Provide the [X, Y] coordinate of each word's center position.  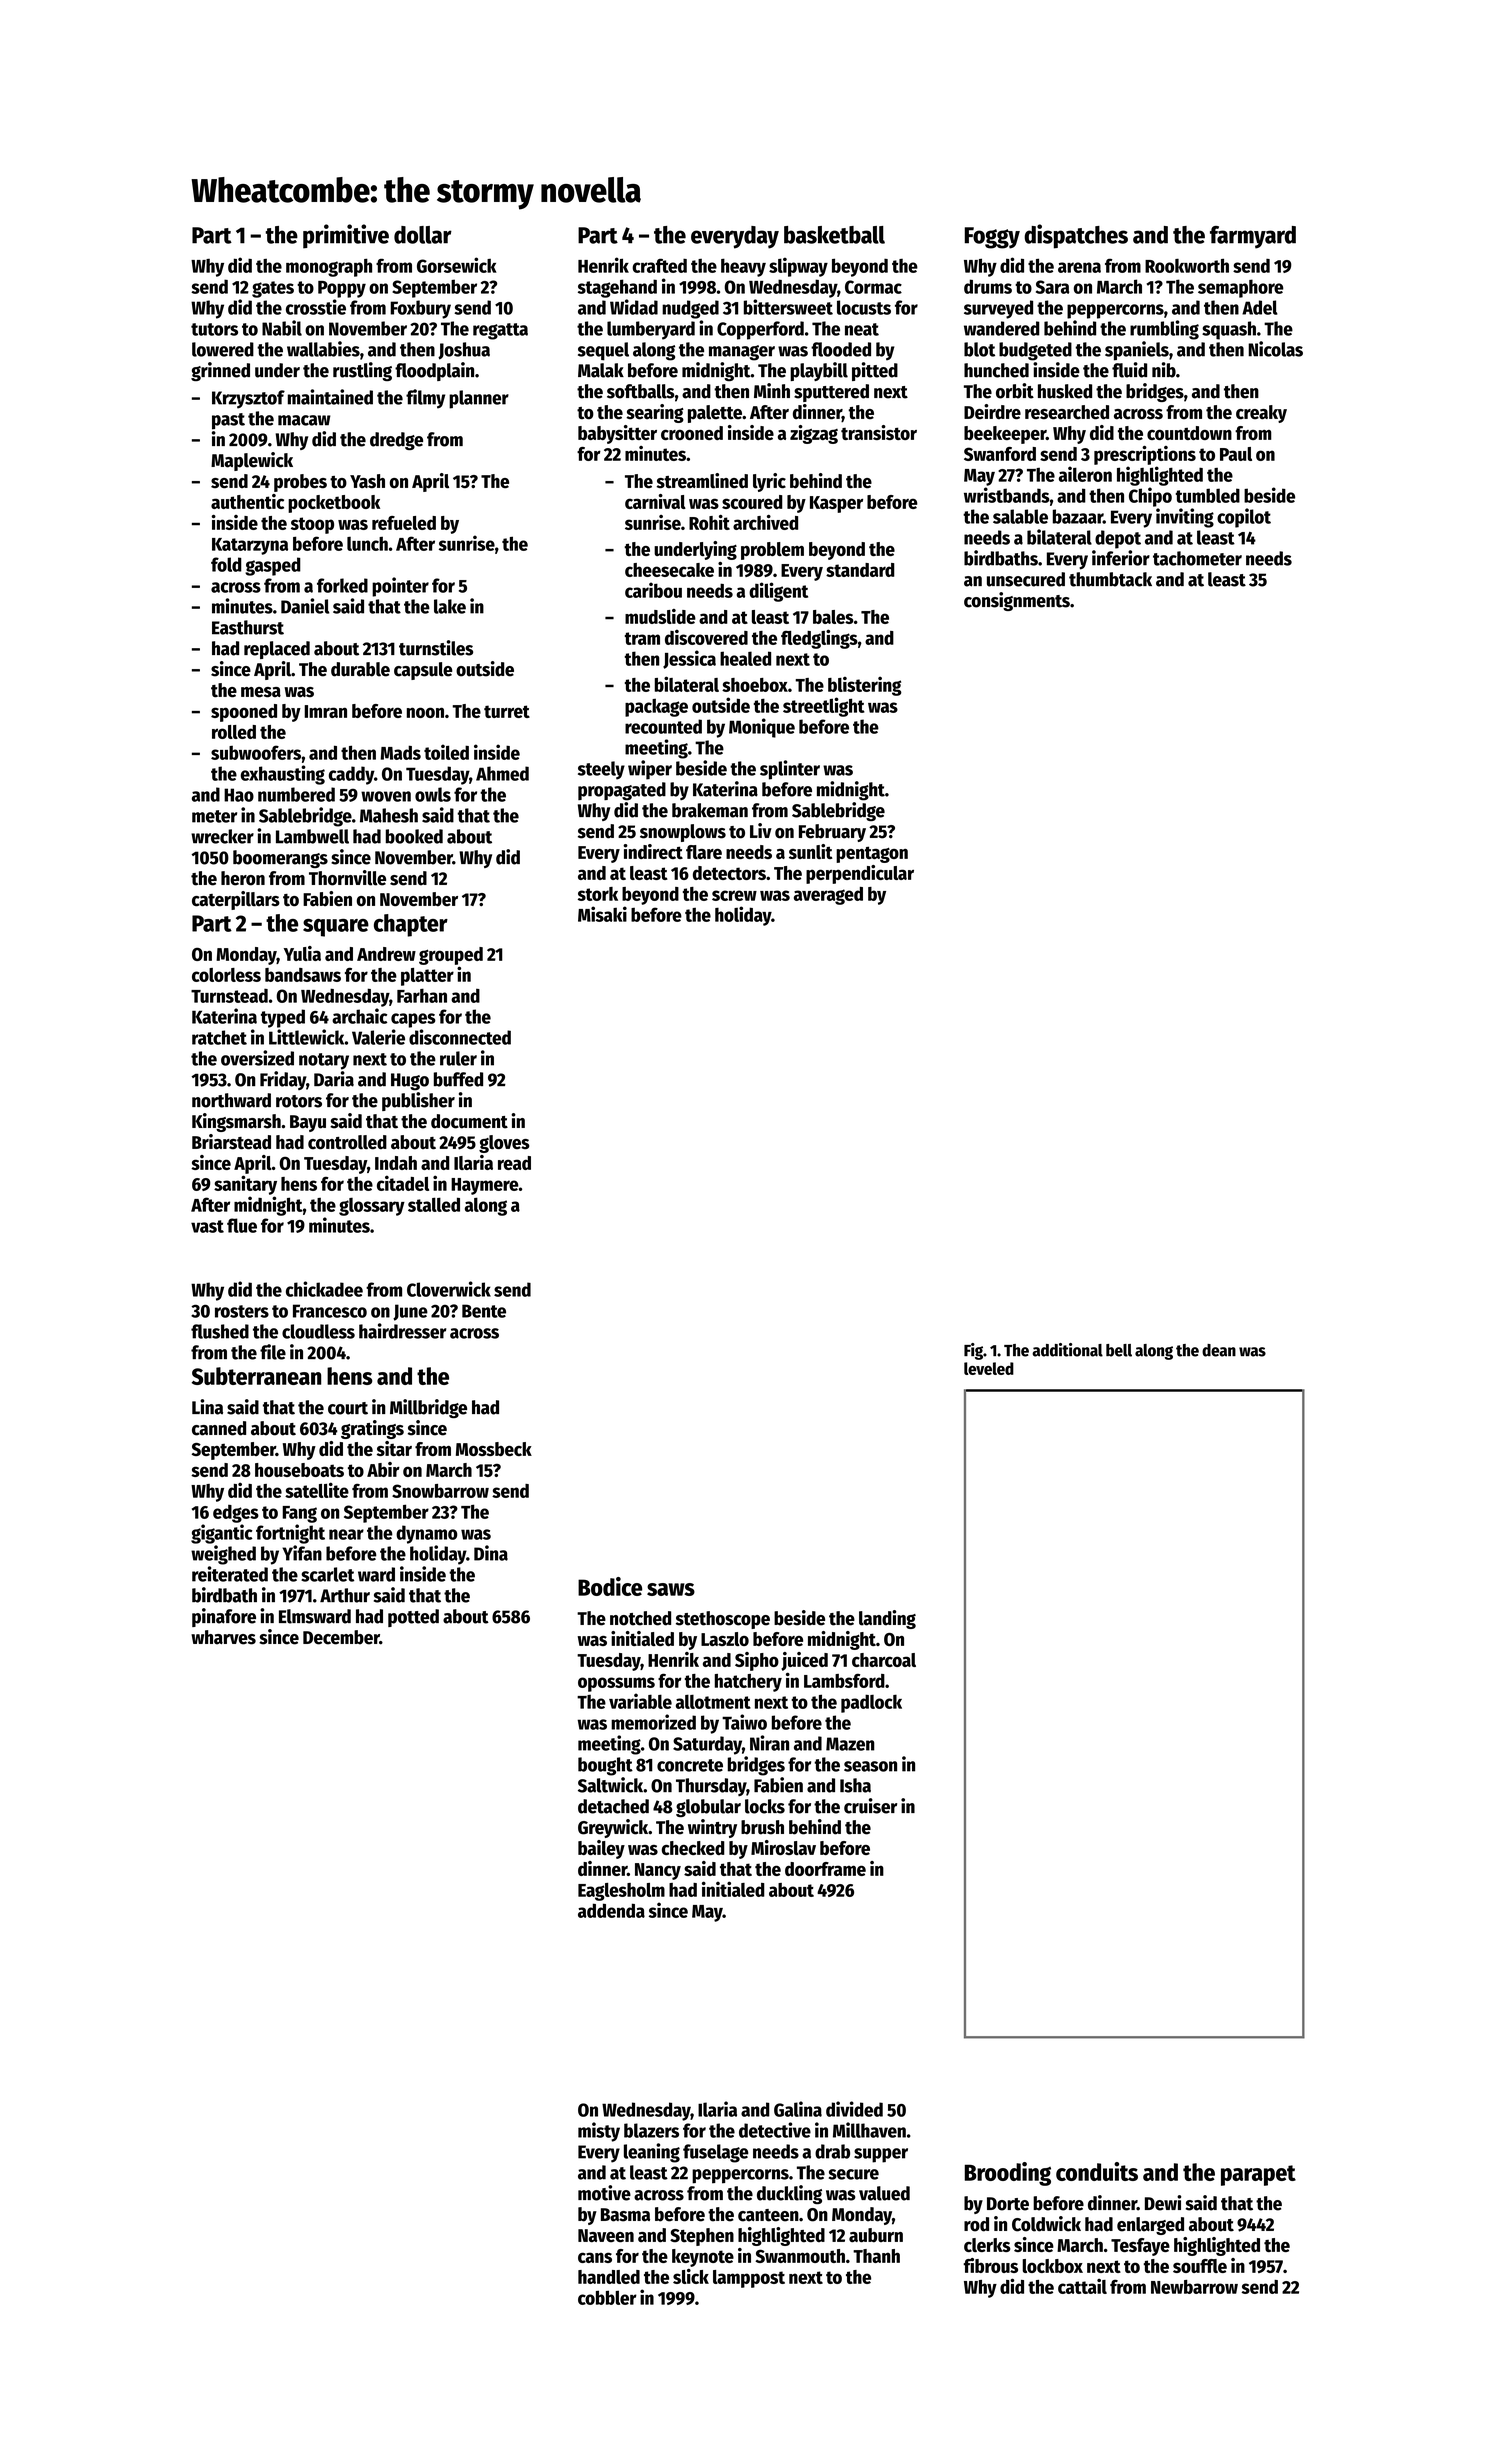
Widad [634, 307]
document [469, 1121]
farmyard [1253, 237]
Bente [484, 1311]
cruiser [870, 1806]
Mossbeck [494, 1449]
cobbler [607, 2297]
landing [887, 1619]
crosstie [316, 307]
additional [1067, 1350]
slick [691, 2276]
